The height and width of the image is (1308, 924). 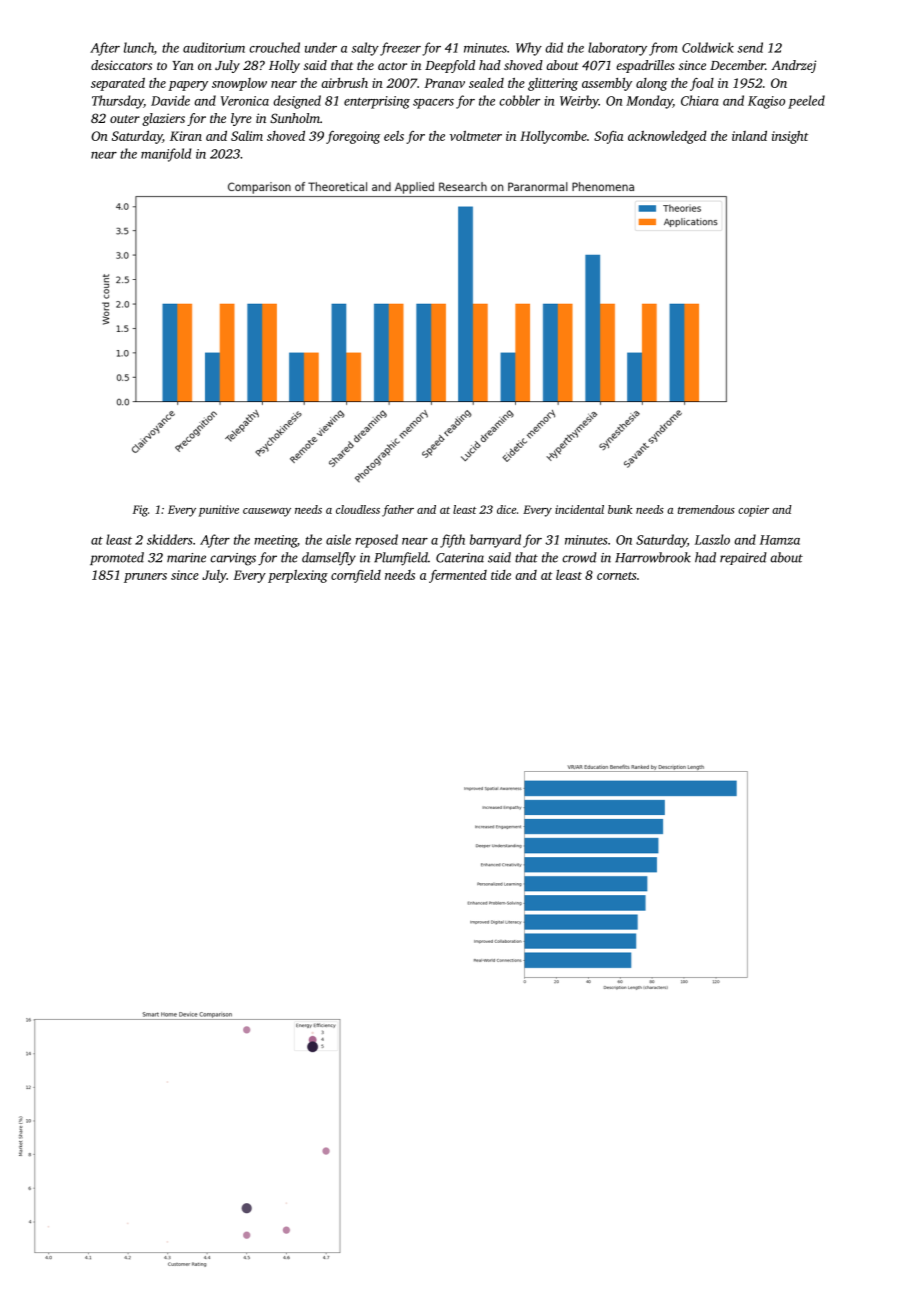 I want to click on manifold, so click(x=166, y=155).
